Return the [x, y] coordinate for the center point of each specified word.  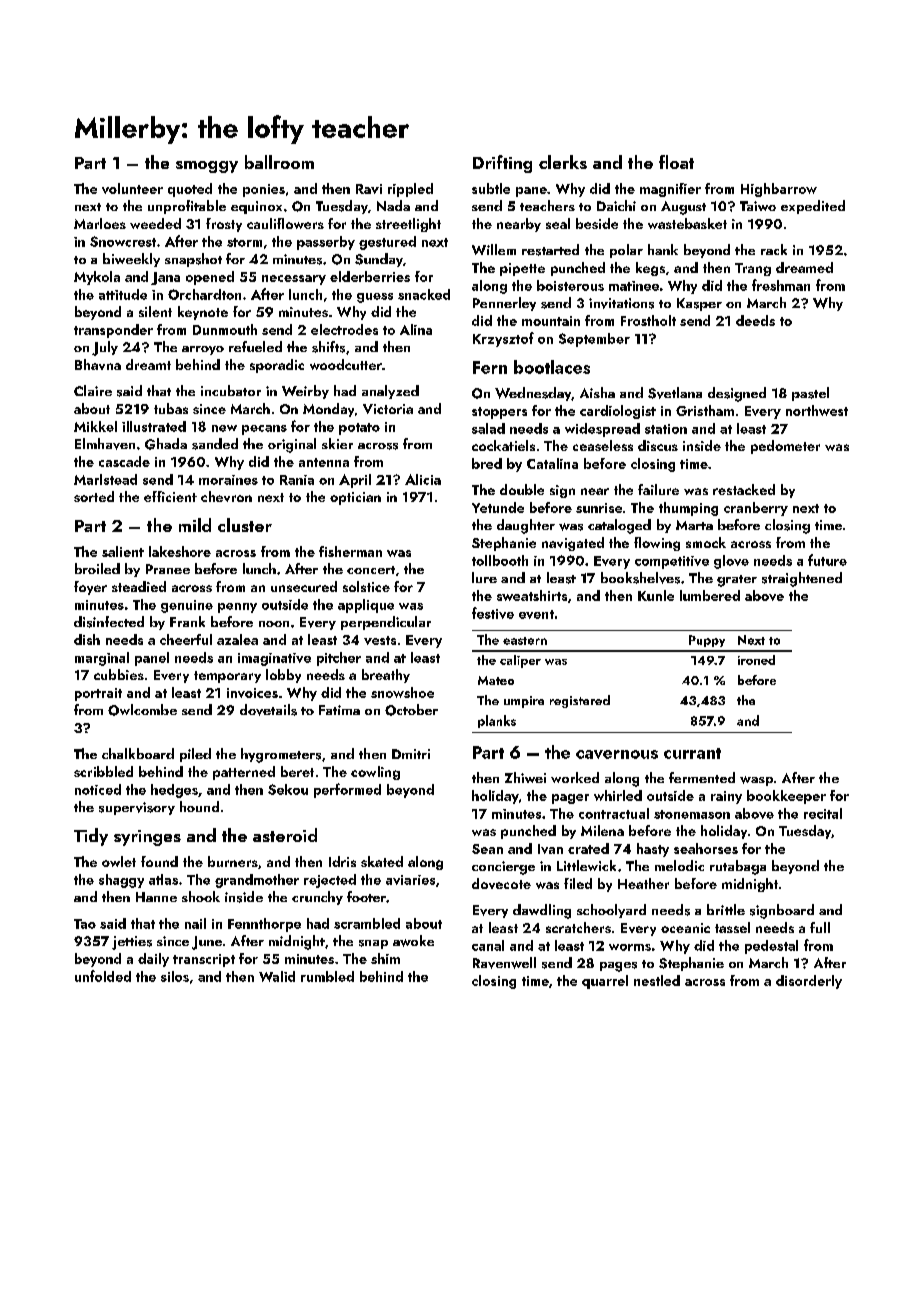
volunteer [132, 188]
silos [175, 976]
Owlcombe [142, 710]
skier [337, 443]
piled [195, 755]
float [676, 162]
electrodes [344, 329]
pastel [810, 394]
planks [497, 721]
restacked [744, 489]
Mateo [496, 680]
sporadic [277, 366]
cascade [124, 461]
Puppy [707, 641]
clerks [563, 162]
